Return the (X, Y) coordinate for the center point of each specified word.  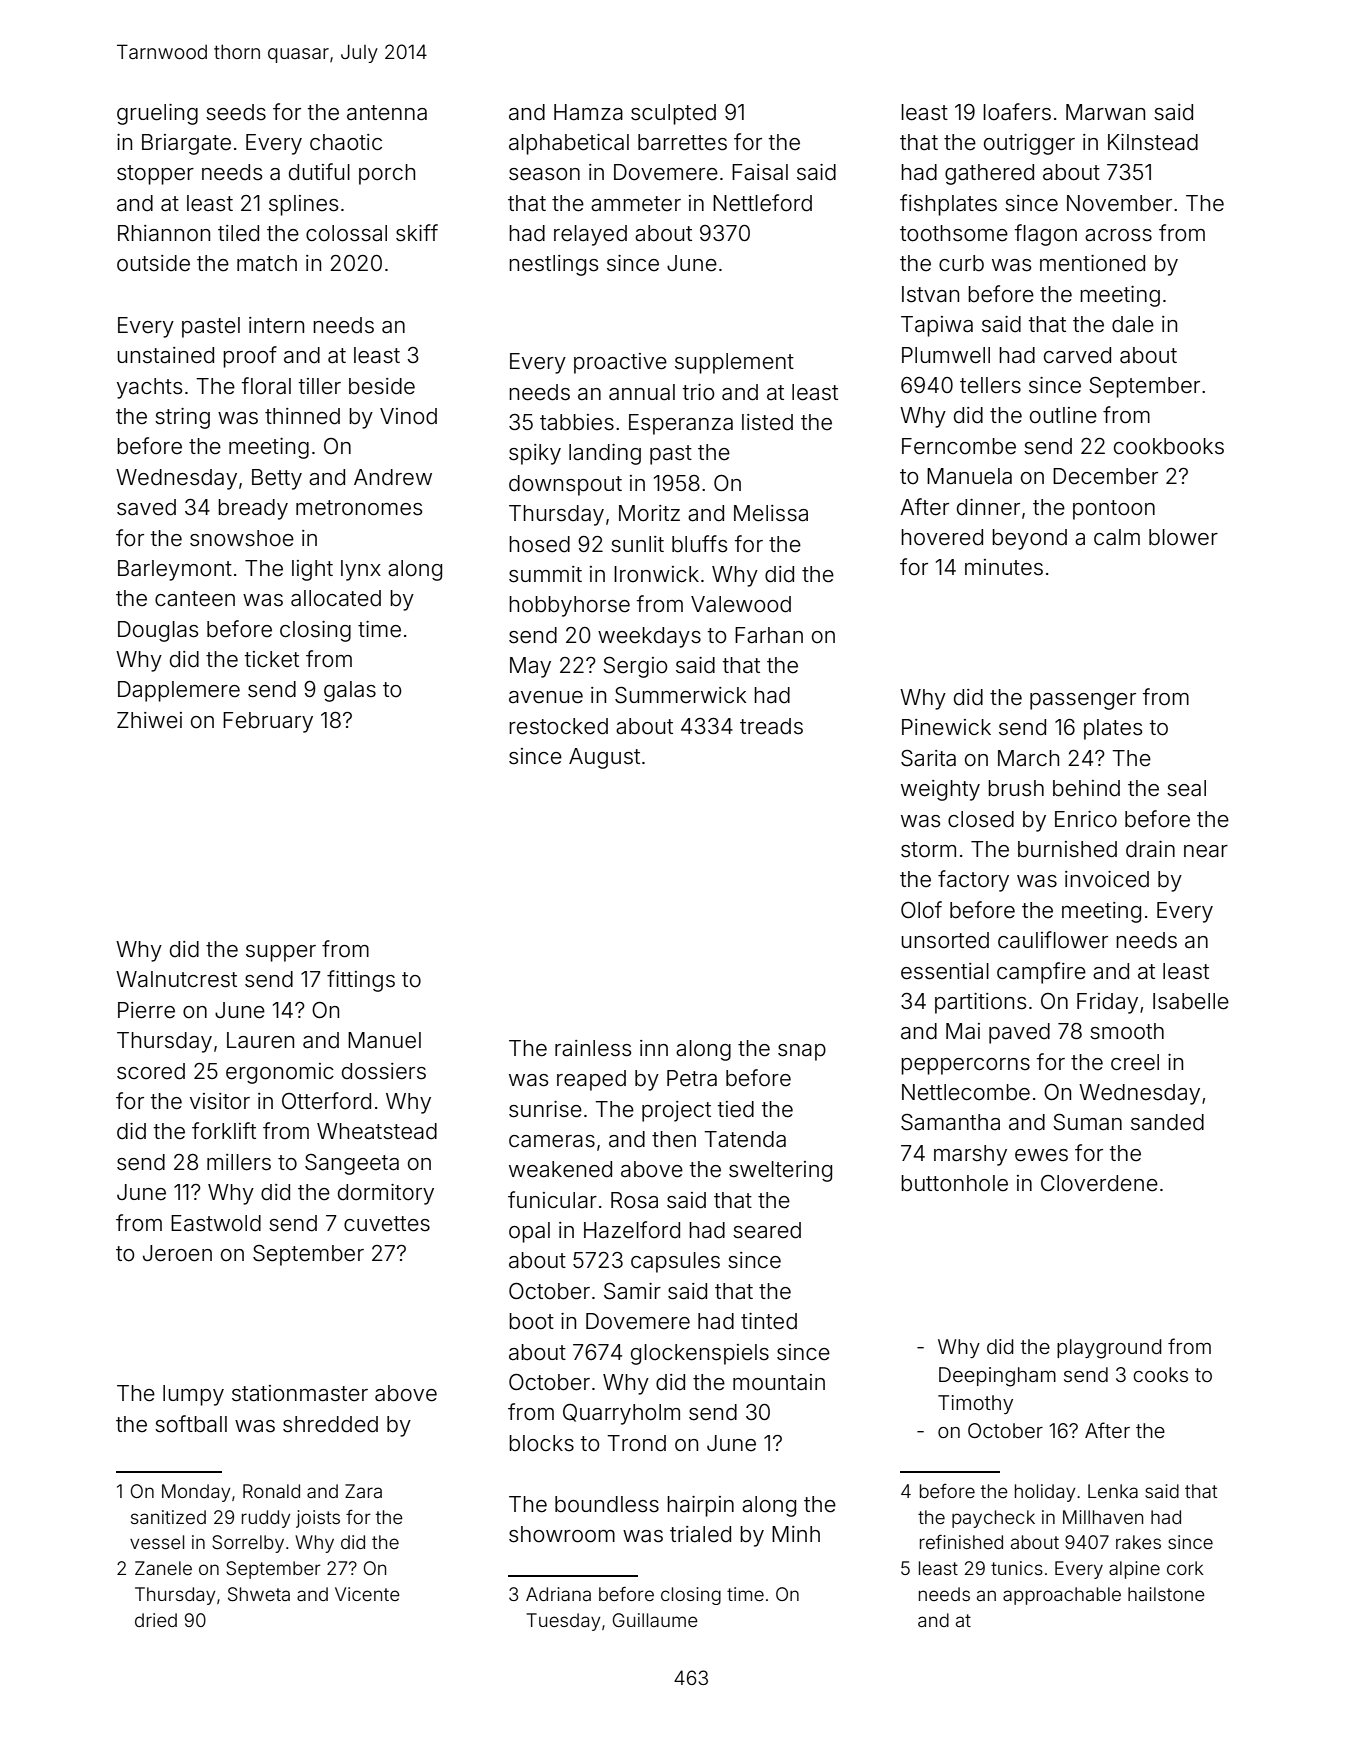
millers (239, 1162)
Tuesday (563, 1622)
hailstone (1166, 1594)
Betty (277, 479)
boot (531, 1321)
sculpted (673, 114)
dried (156, 1620)
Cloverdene (1099, 1183)
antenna (387, 113)
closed (981, 819)
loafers (1017, 112)
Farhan (769, 635)
